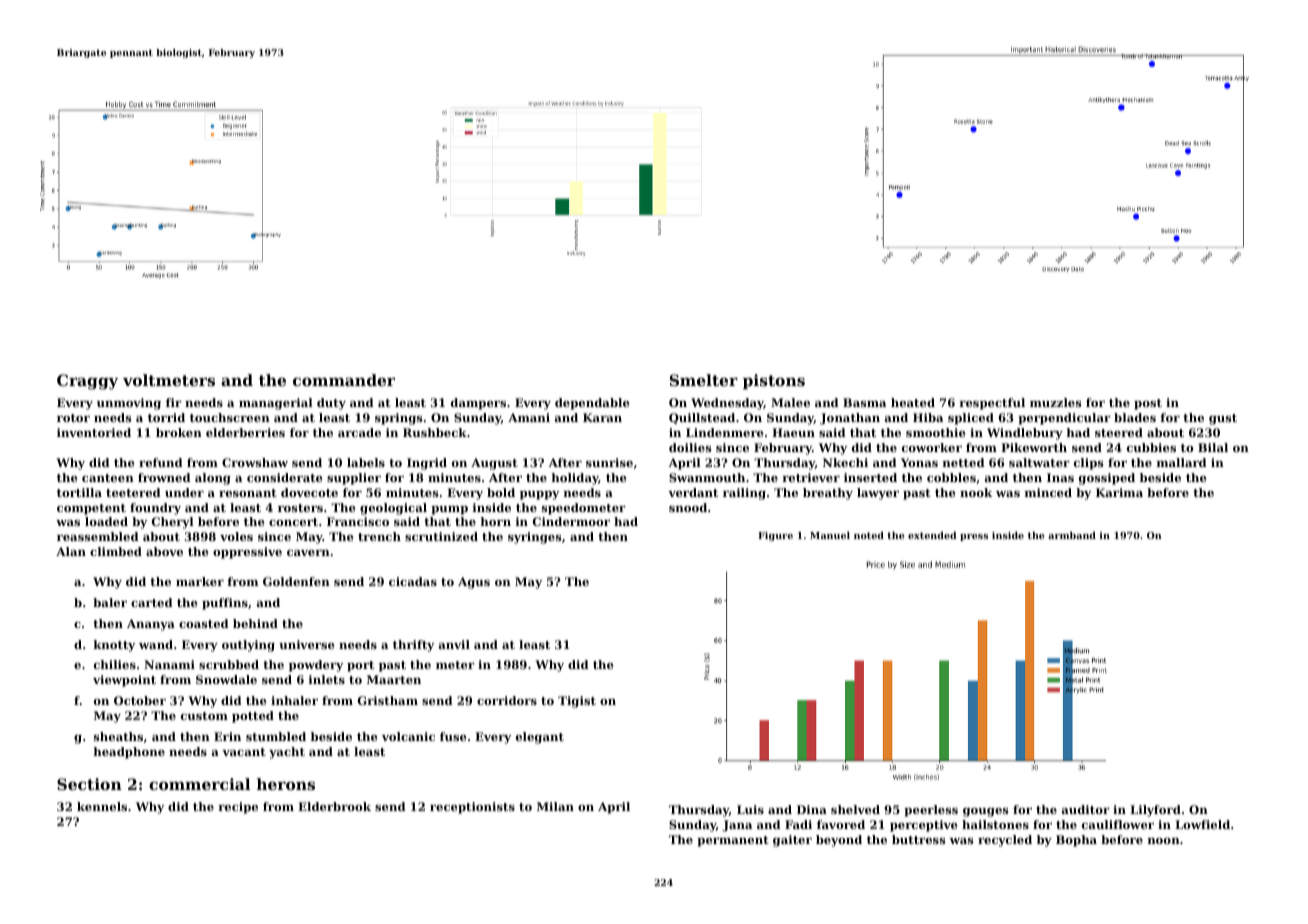 The height and width of the page is (924, 1308). What do you see at coordinates (602, 417) in the page?
I see `Karan` at bounding box center [602, 417].
